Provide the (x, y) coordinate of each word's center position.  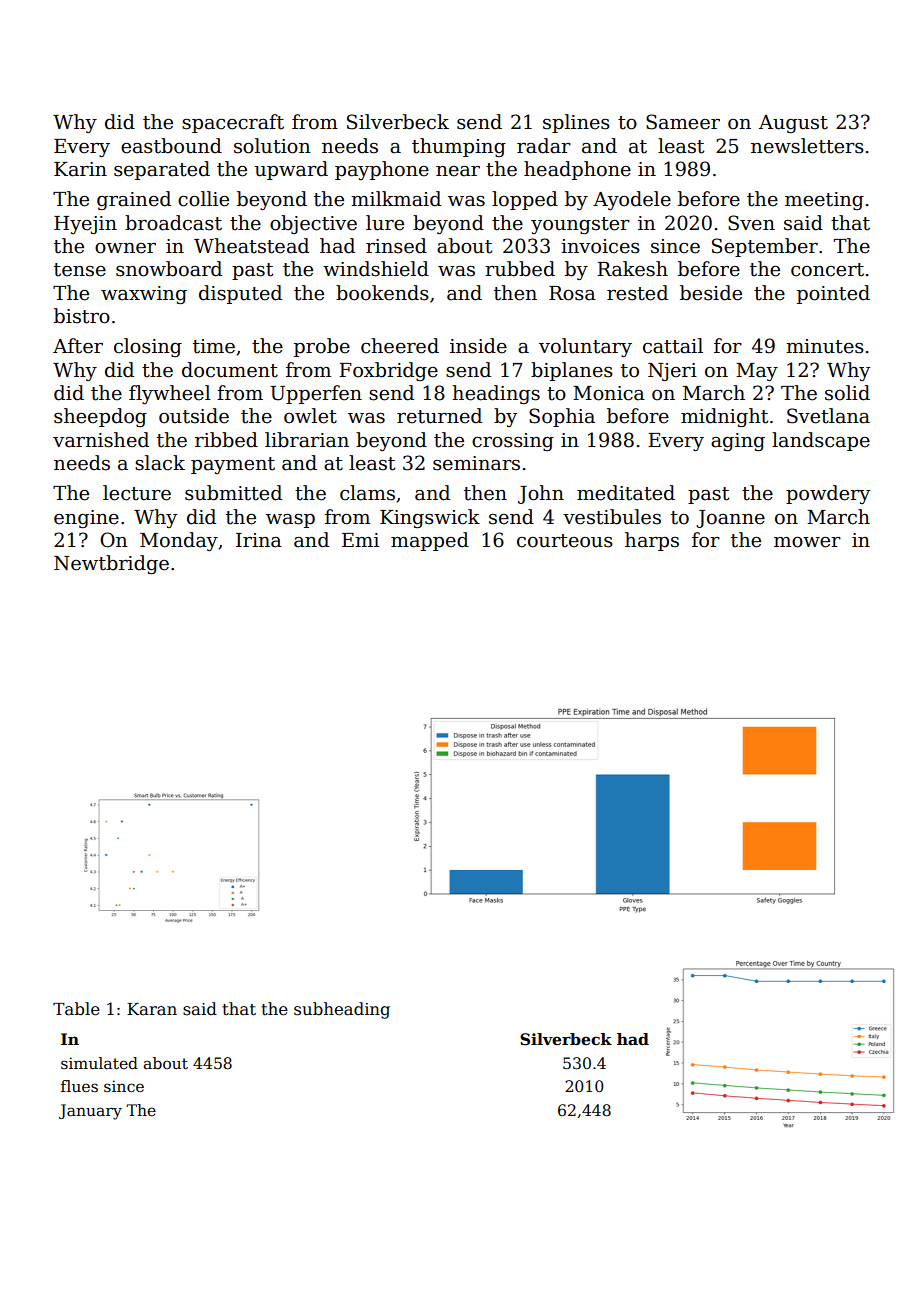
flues (79, 1086)
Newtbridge (111, 564)
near (458, 171)
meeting (824, 201)
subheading (342, 1010)
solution (272, 146)
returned (439, 416)
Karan (152, 1009)
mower (807, 542)
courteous (565, 541)
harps (652, 541)
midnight (724, 417)
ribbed (226, 440)
